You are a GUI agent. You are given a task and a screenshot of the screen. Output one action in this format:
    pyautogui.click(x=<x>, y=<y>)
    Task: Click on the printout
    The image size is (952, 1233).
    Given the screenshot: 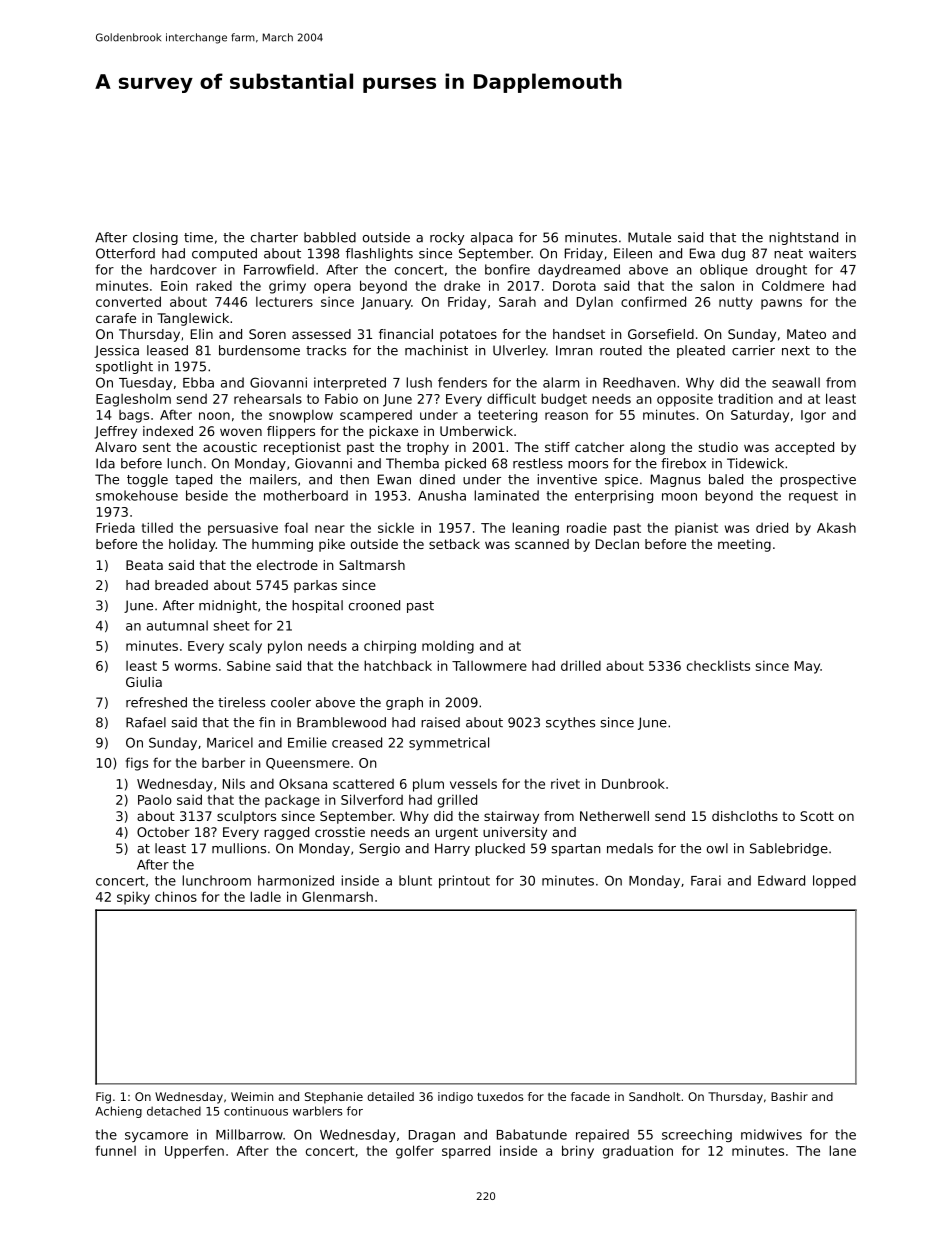 What is the action you would take?
    pyautogui.click(x=464, y=882)
